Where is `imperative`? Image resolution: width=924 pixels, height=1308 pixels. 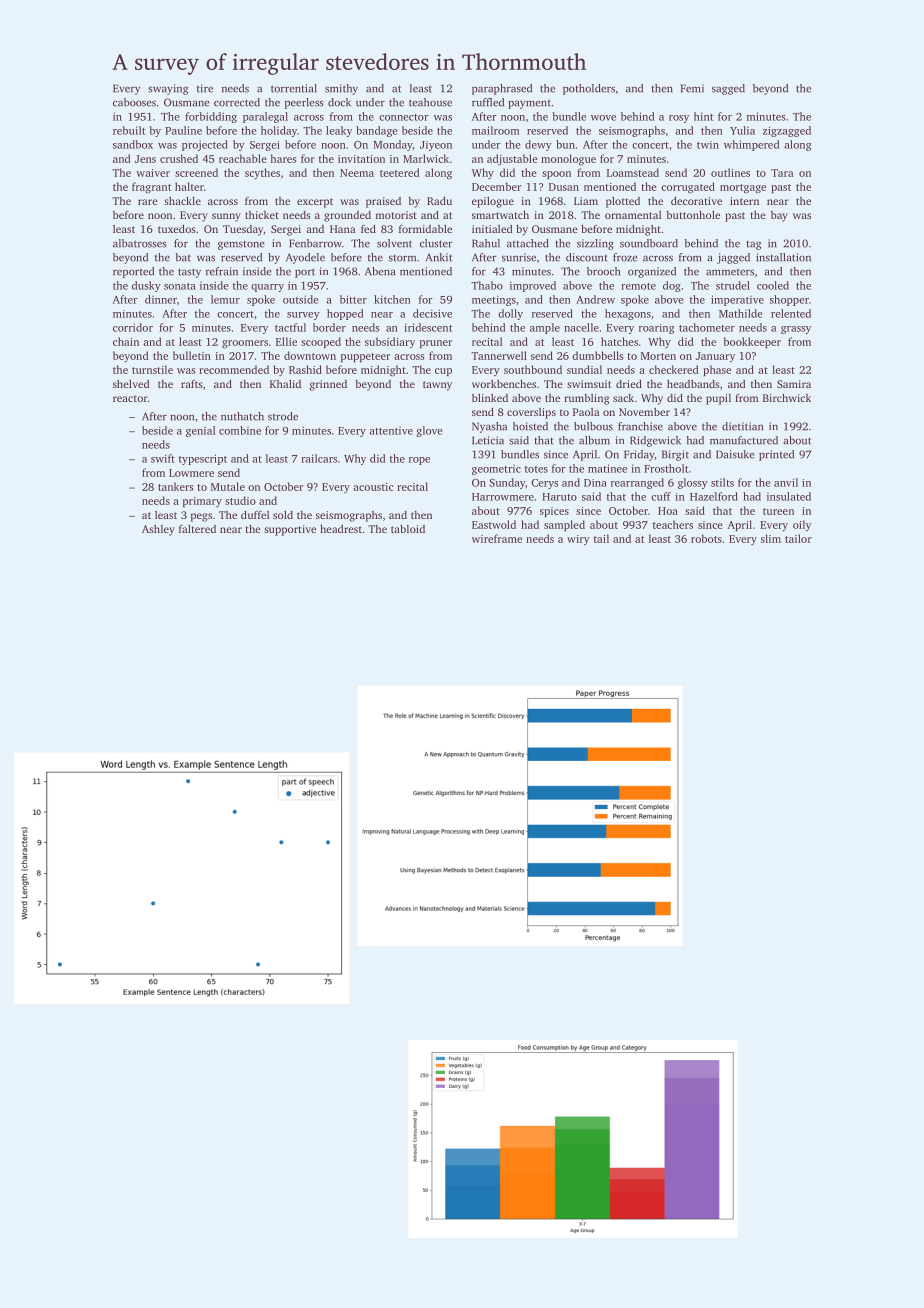 imperative is located at coordinates (737, 300).
